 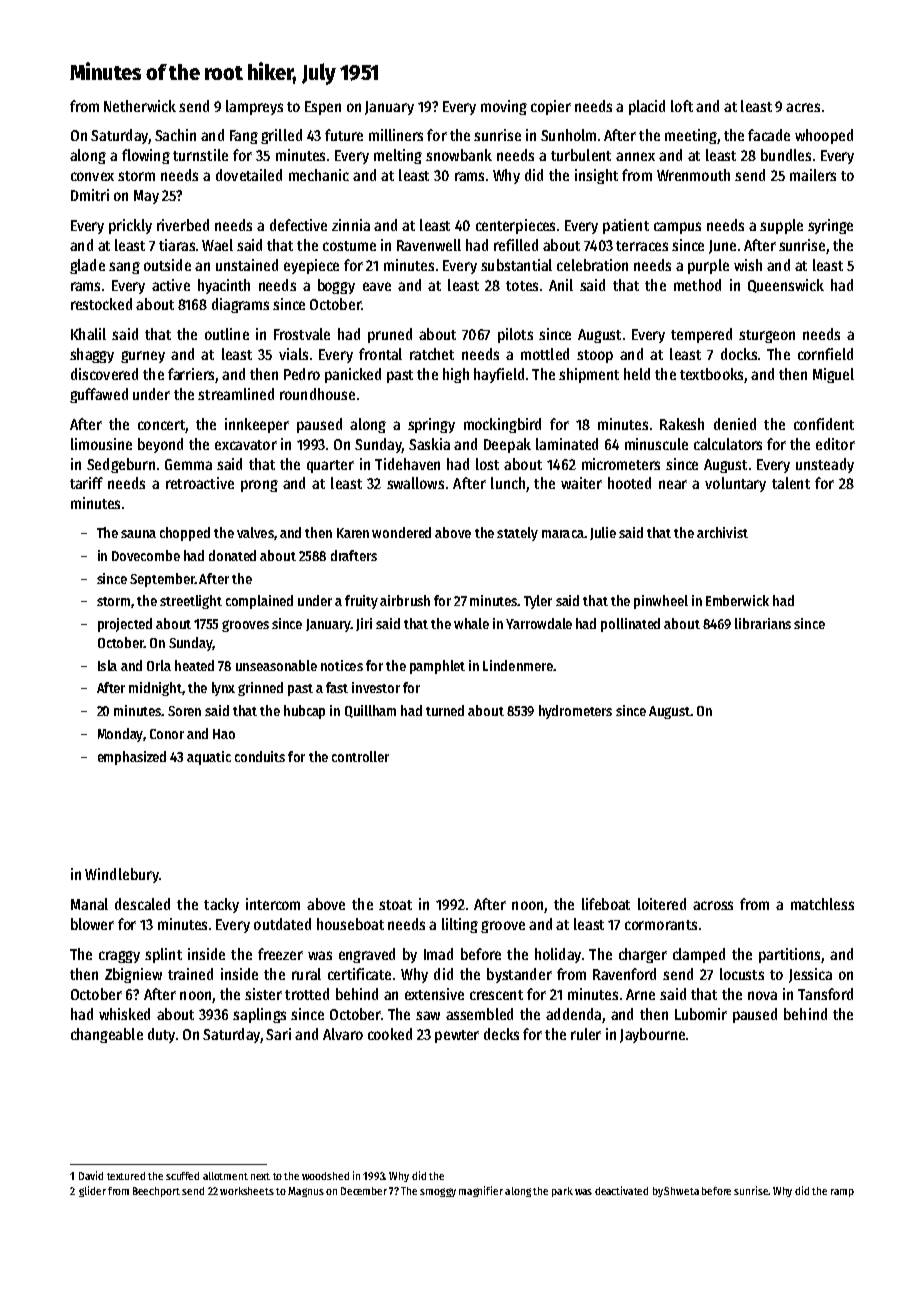 I want to click on convex, so click(x=92, y=176).
